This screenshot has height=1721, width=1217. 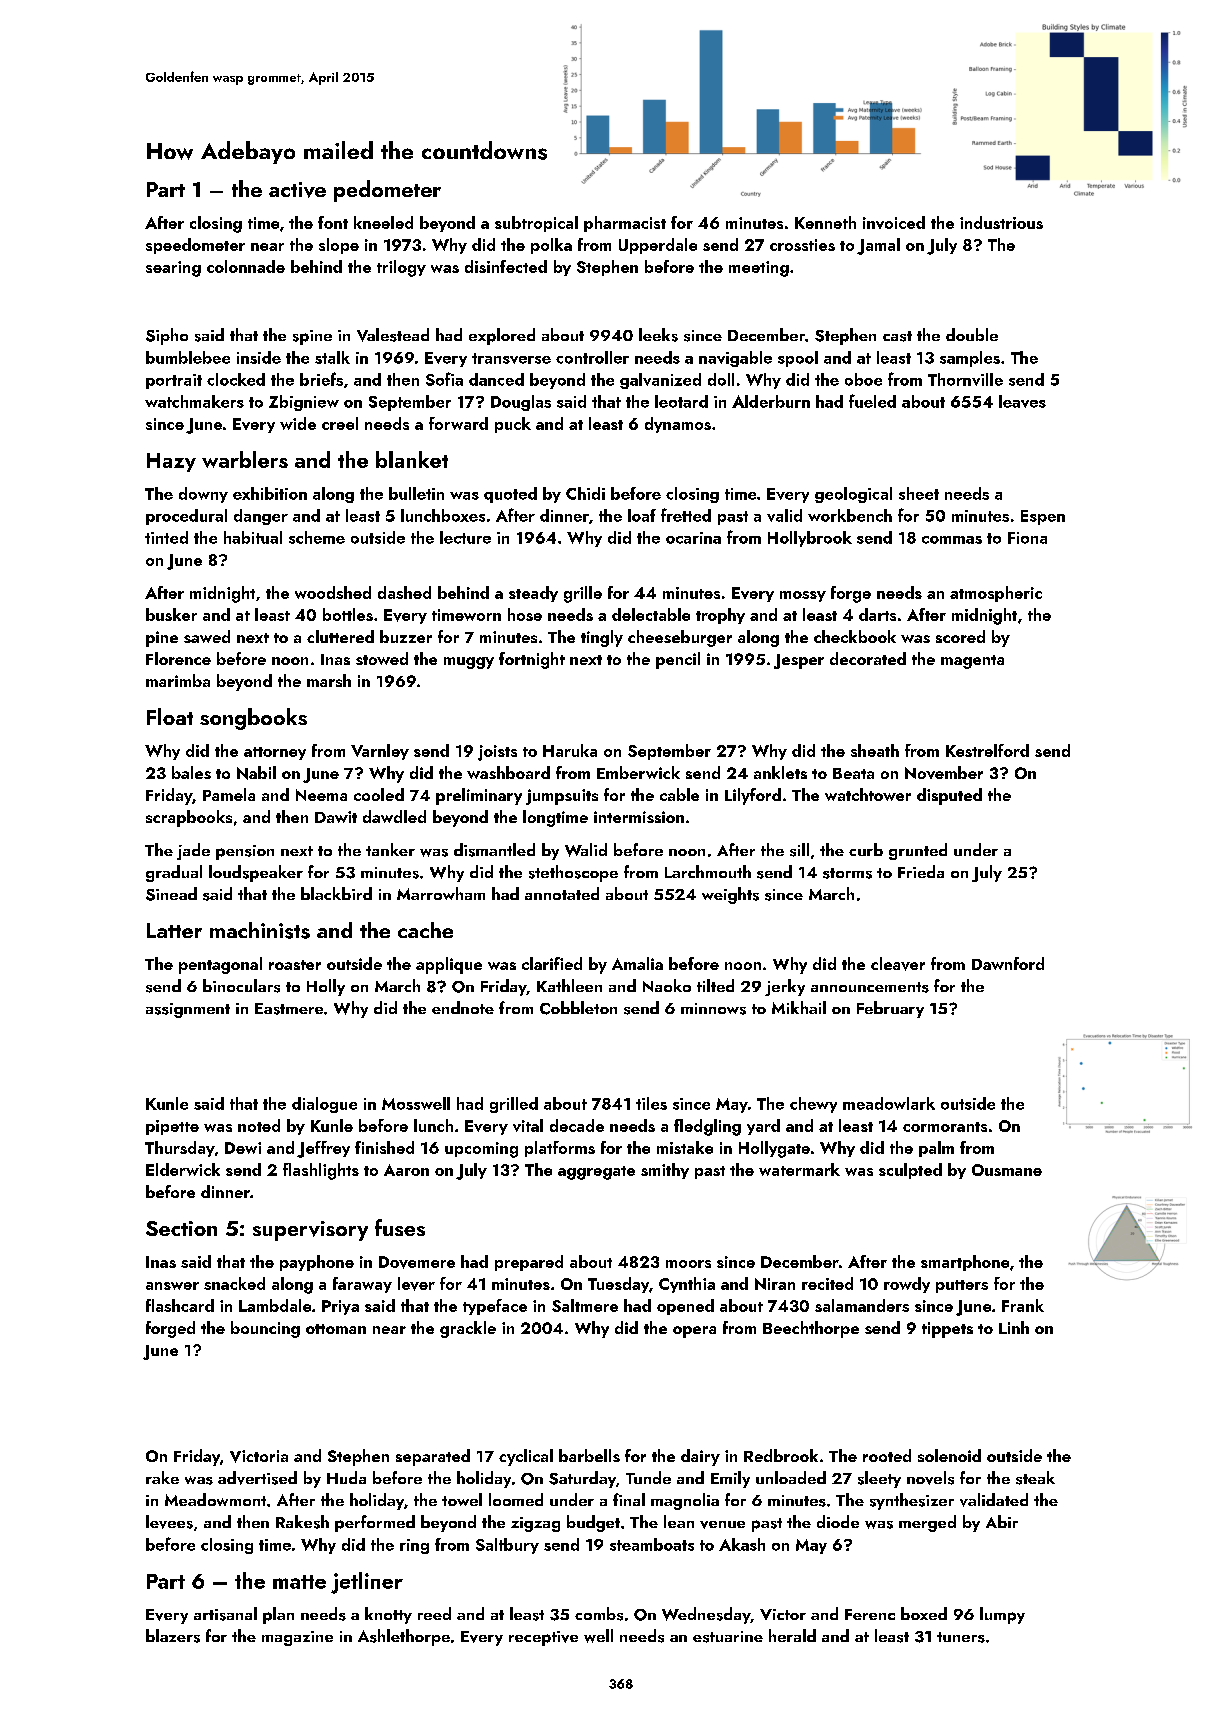 What do you see at coordinates (1007, 1170) in the screenshot?
I see `Ousmane` at bounding box center [1007, 1170].
